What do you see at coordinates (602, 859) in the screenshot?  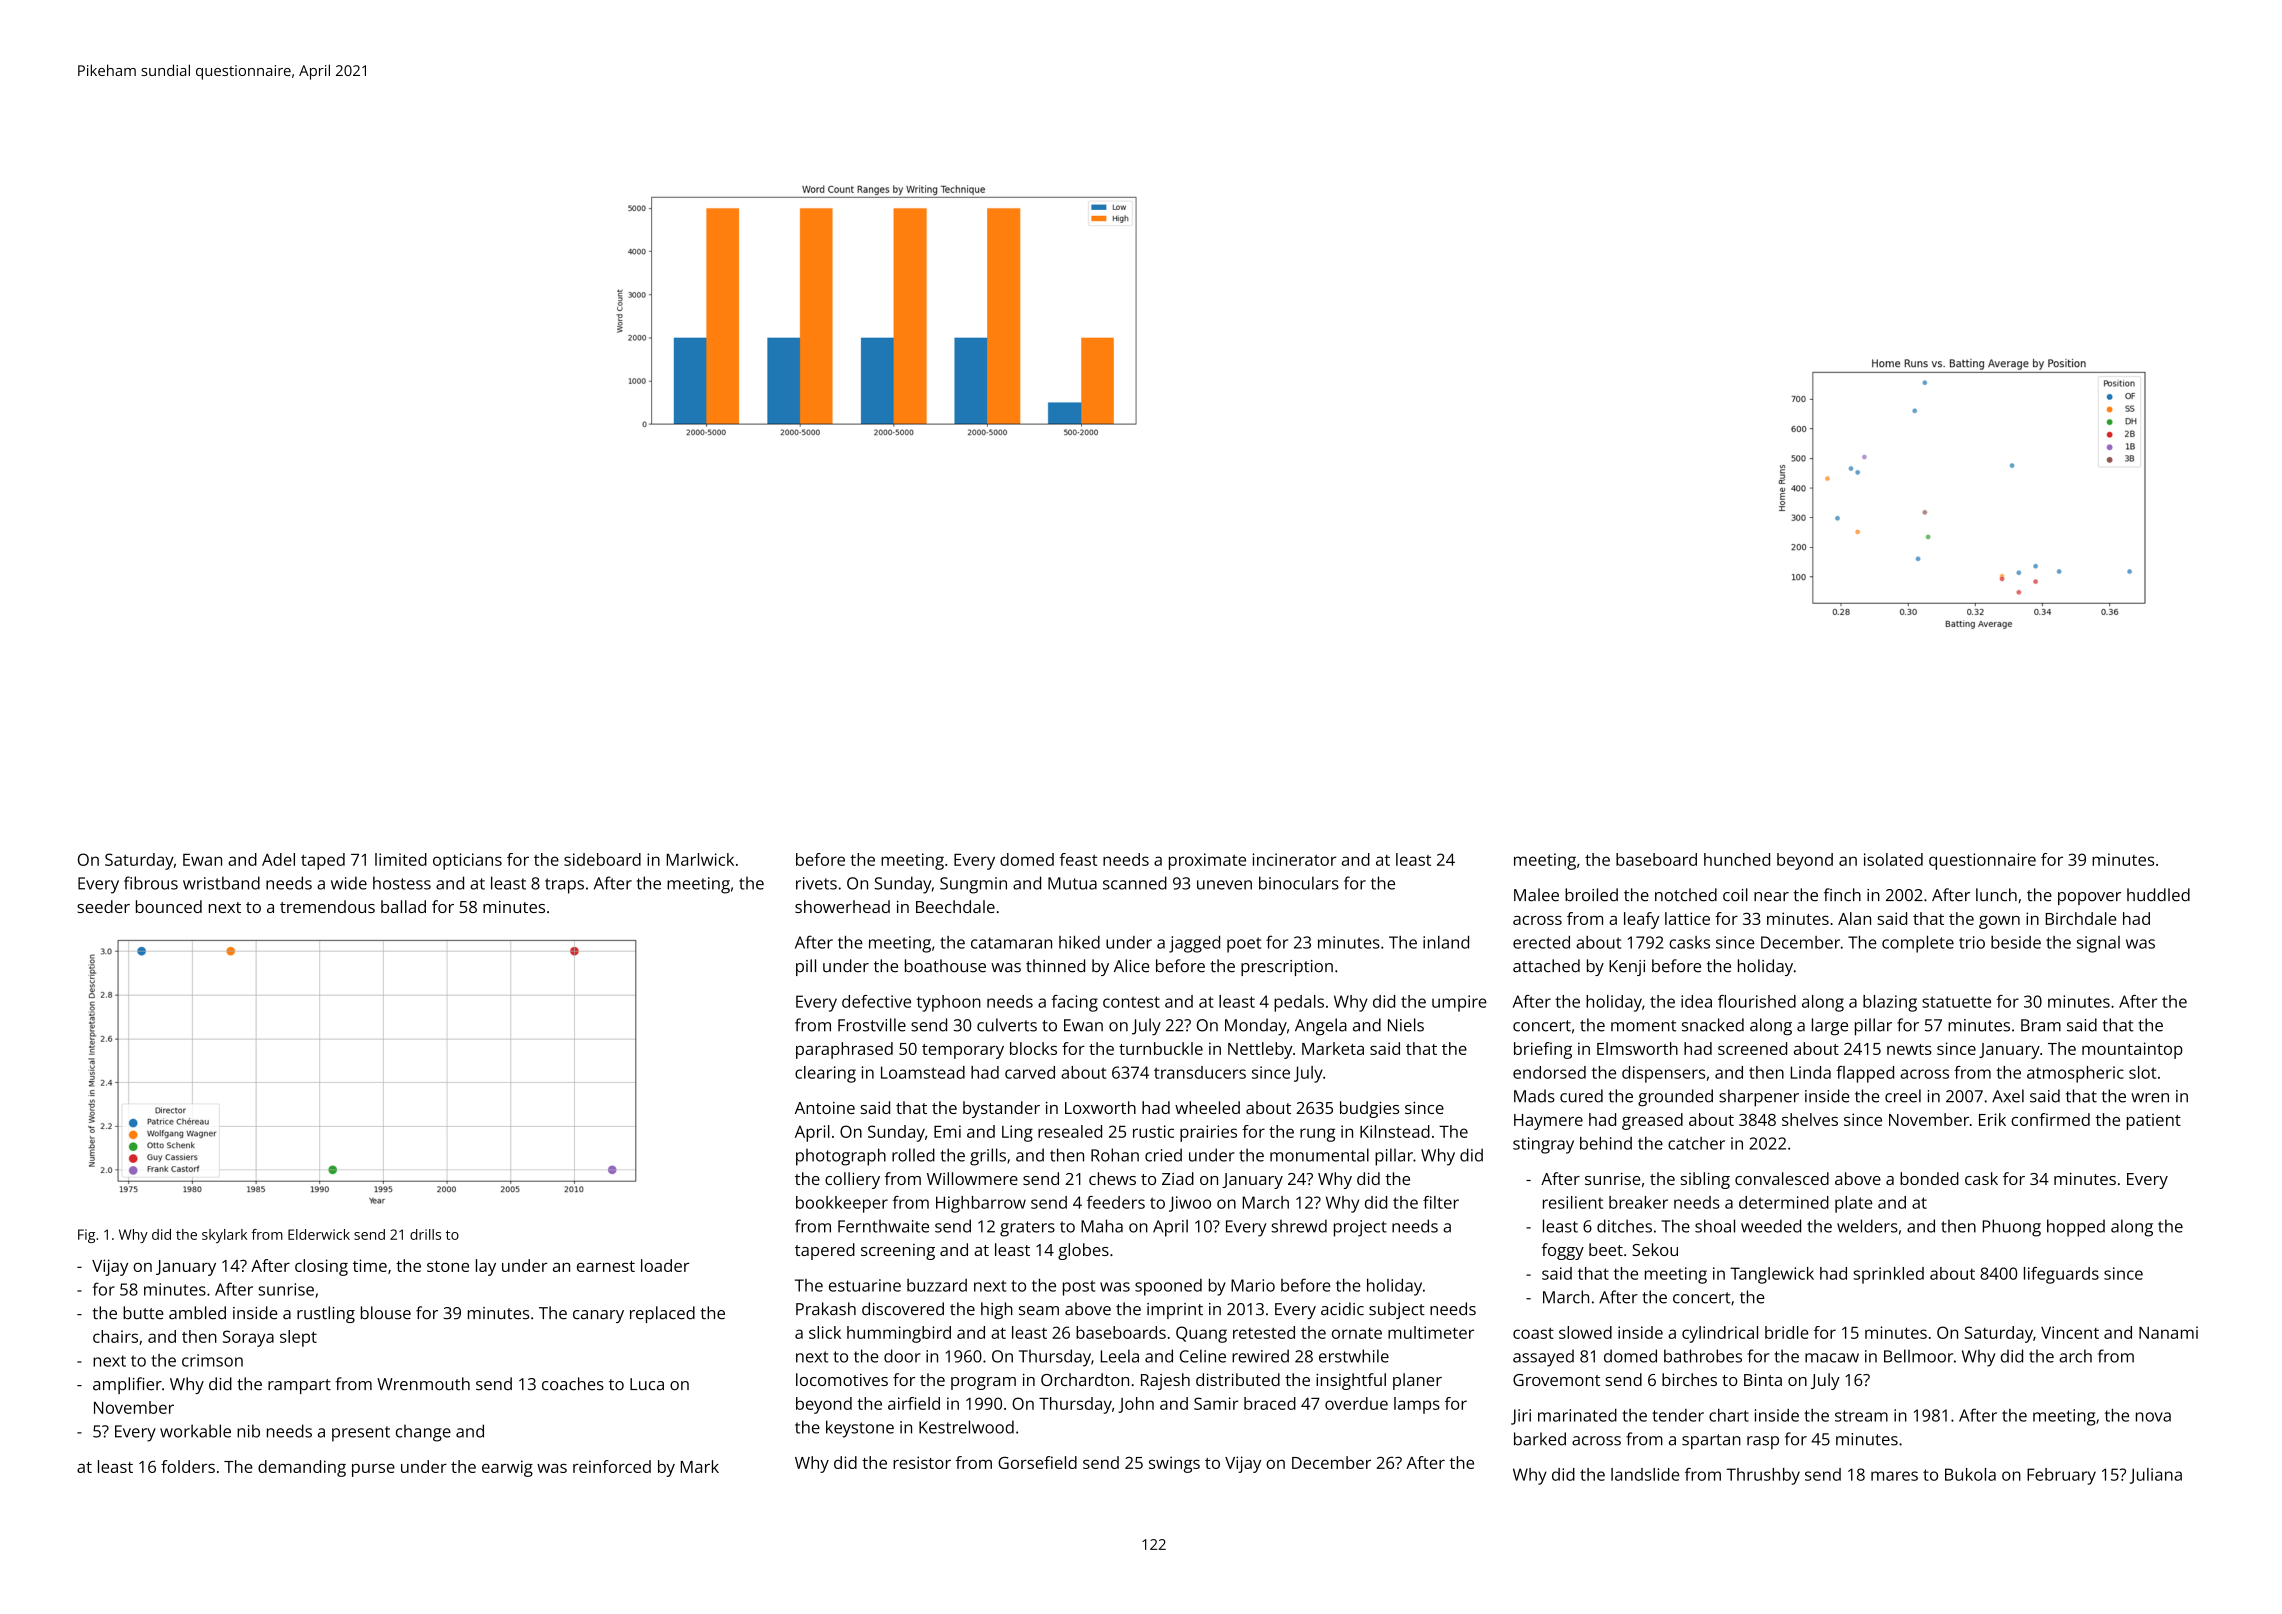 I see `sideboard` at bounding box center [602, 859].
